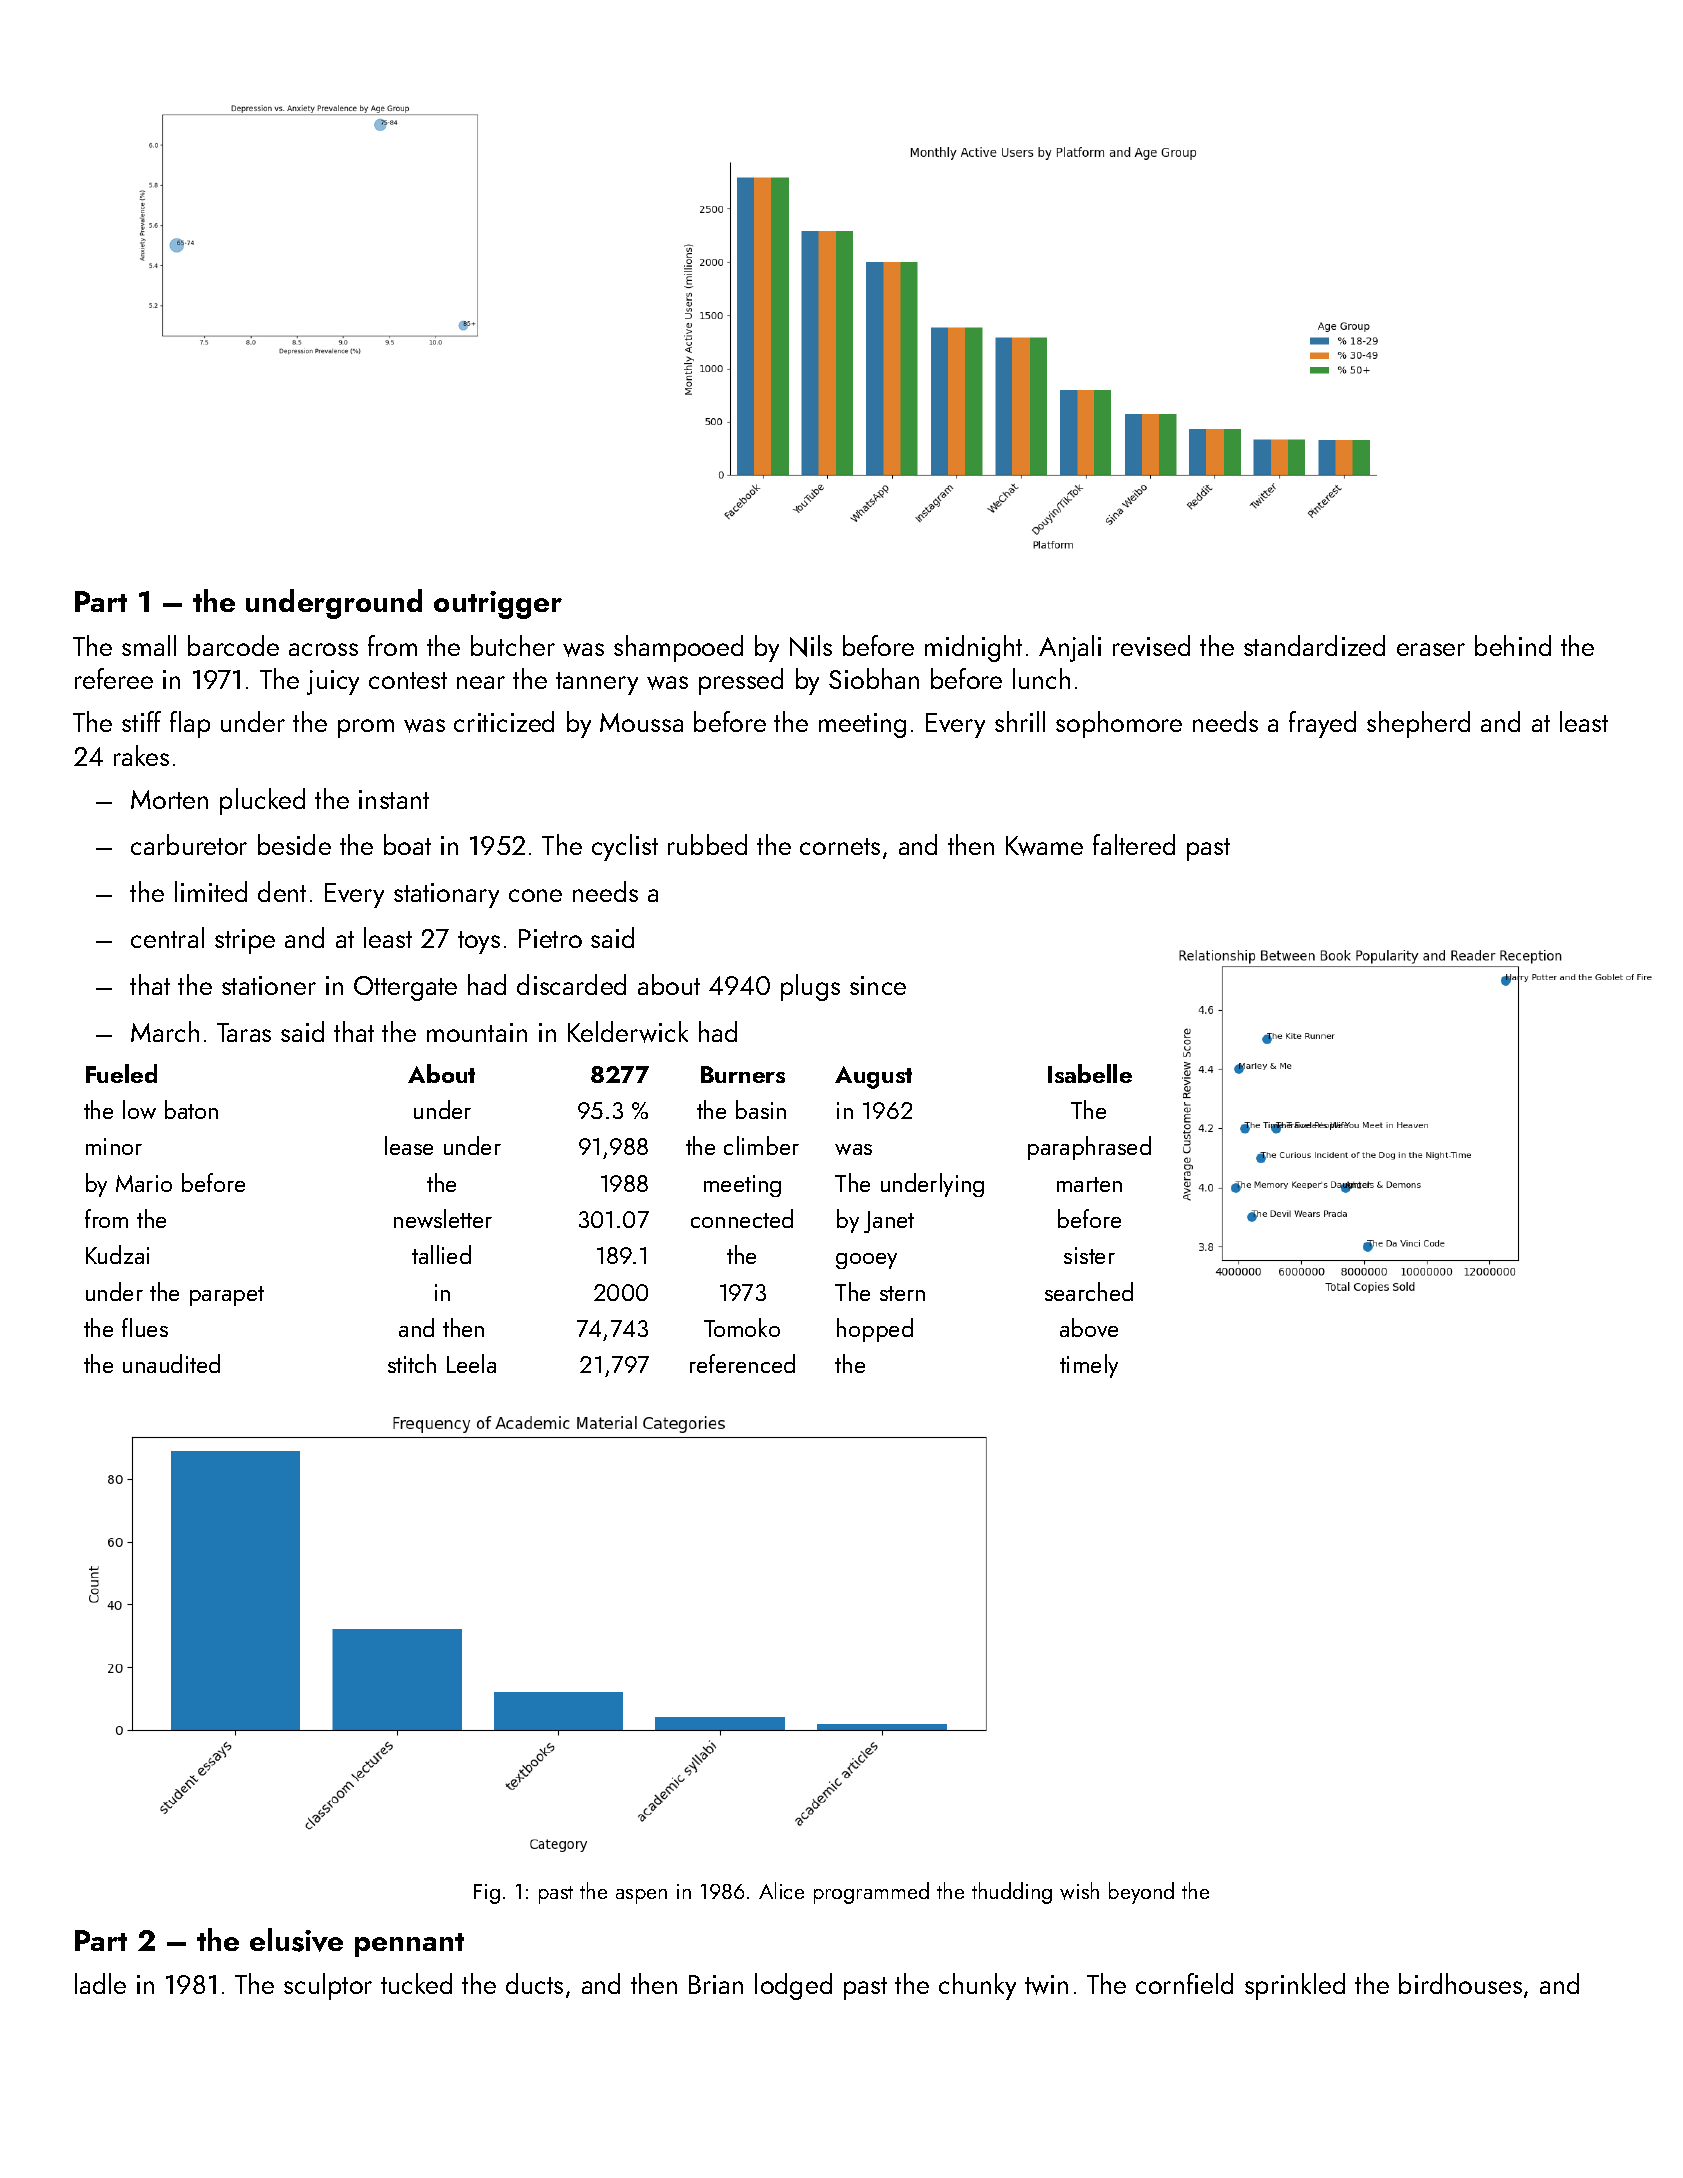 This page has width=1683, height=2178. I want to click on searched, so click(1089, 1291).
